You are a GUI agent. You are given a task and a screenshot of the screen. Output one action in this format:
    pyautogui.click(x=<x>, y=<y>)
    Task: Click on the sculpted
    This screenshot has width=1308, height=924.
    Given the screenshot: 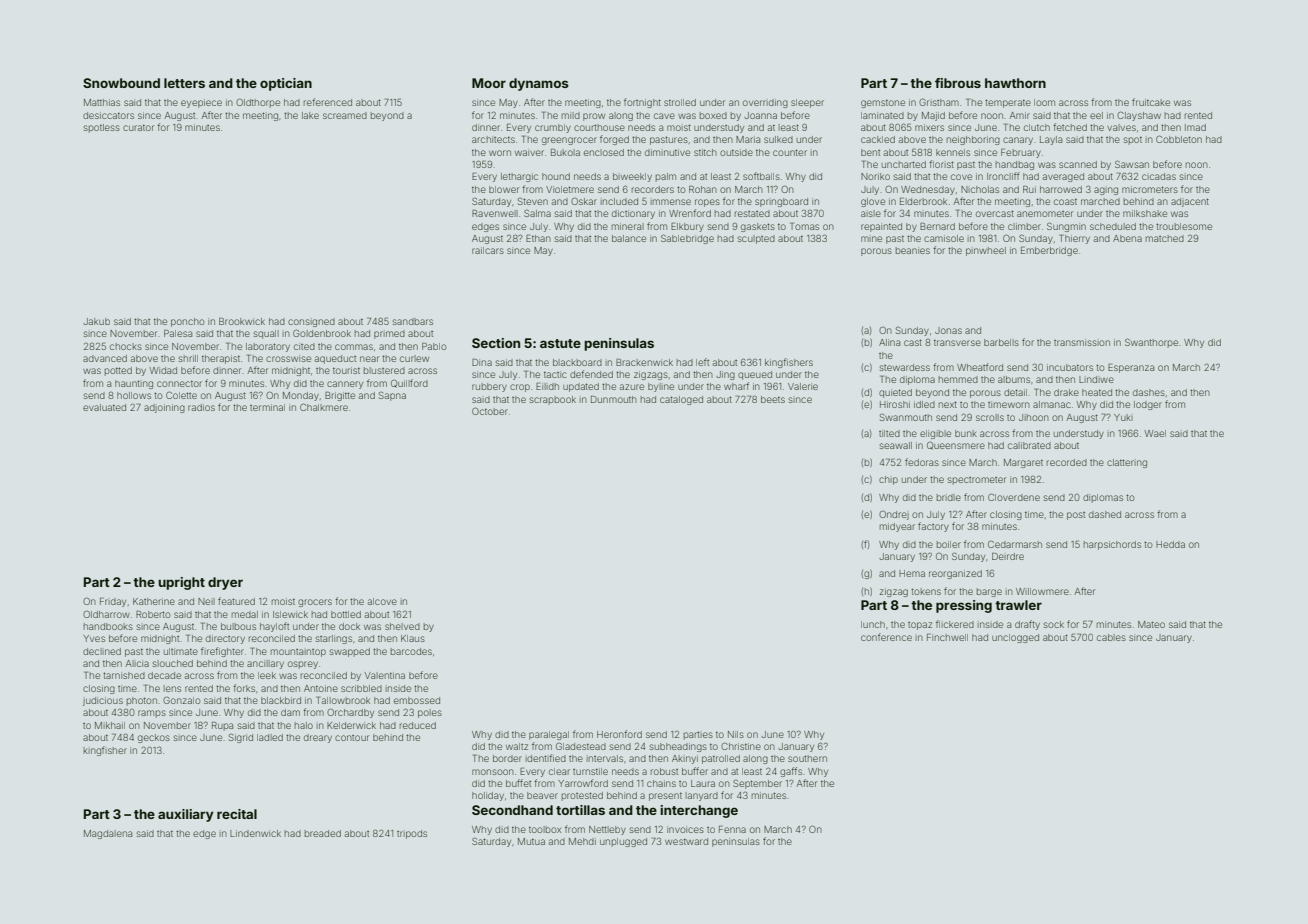 What is the action you would take?
    pyautogui.click(x=756, y=239)
